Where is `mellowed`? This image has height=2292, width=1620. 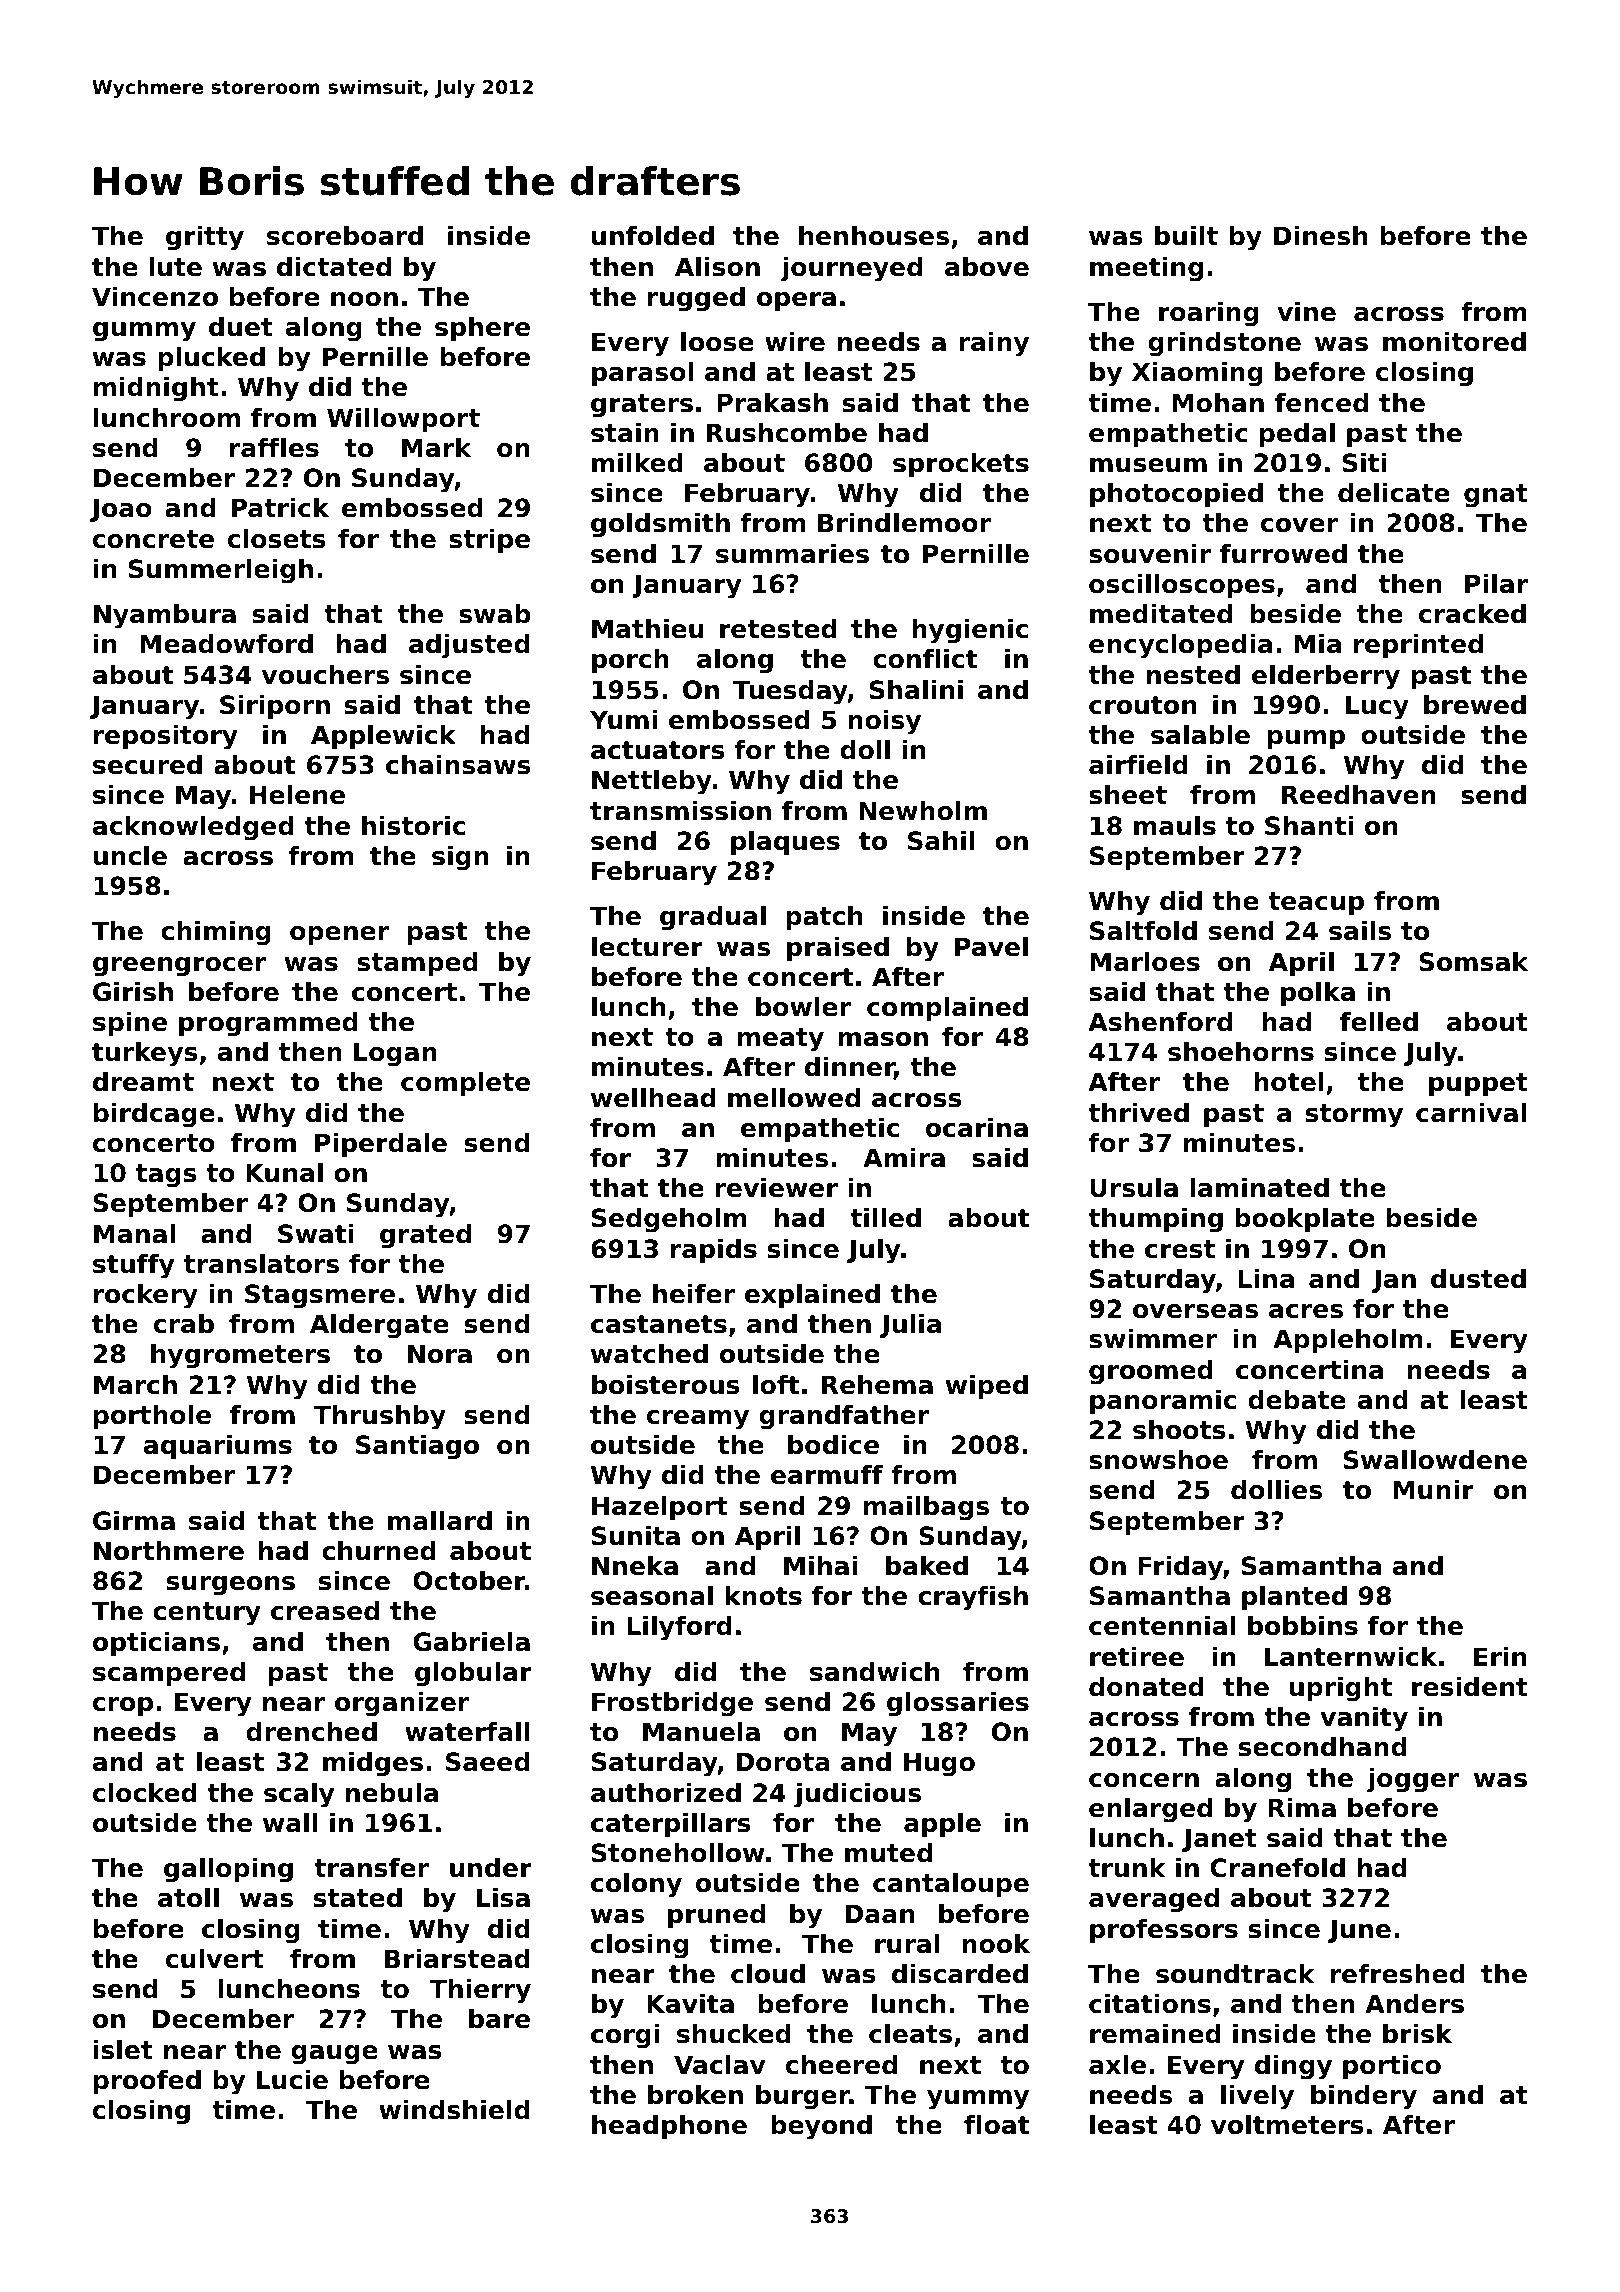
mellowed is located at coordinates (794, 1098).
